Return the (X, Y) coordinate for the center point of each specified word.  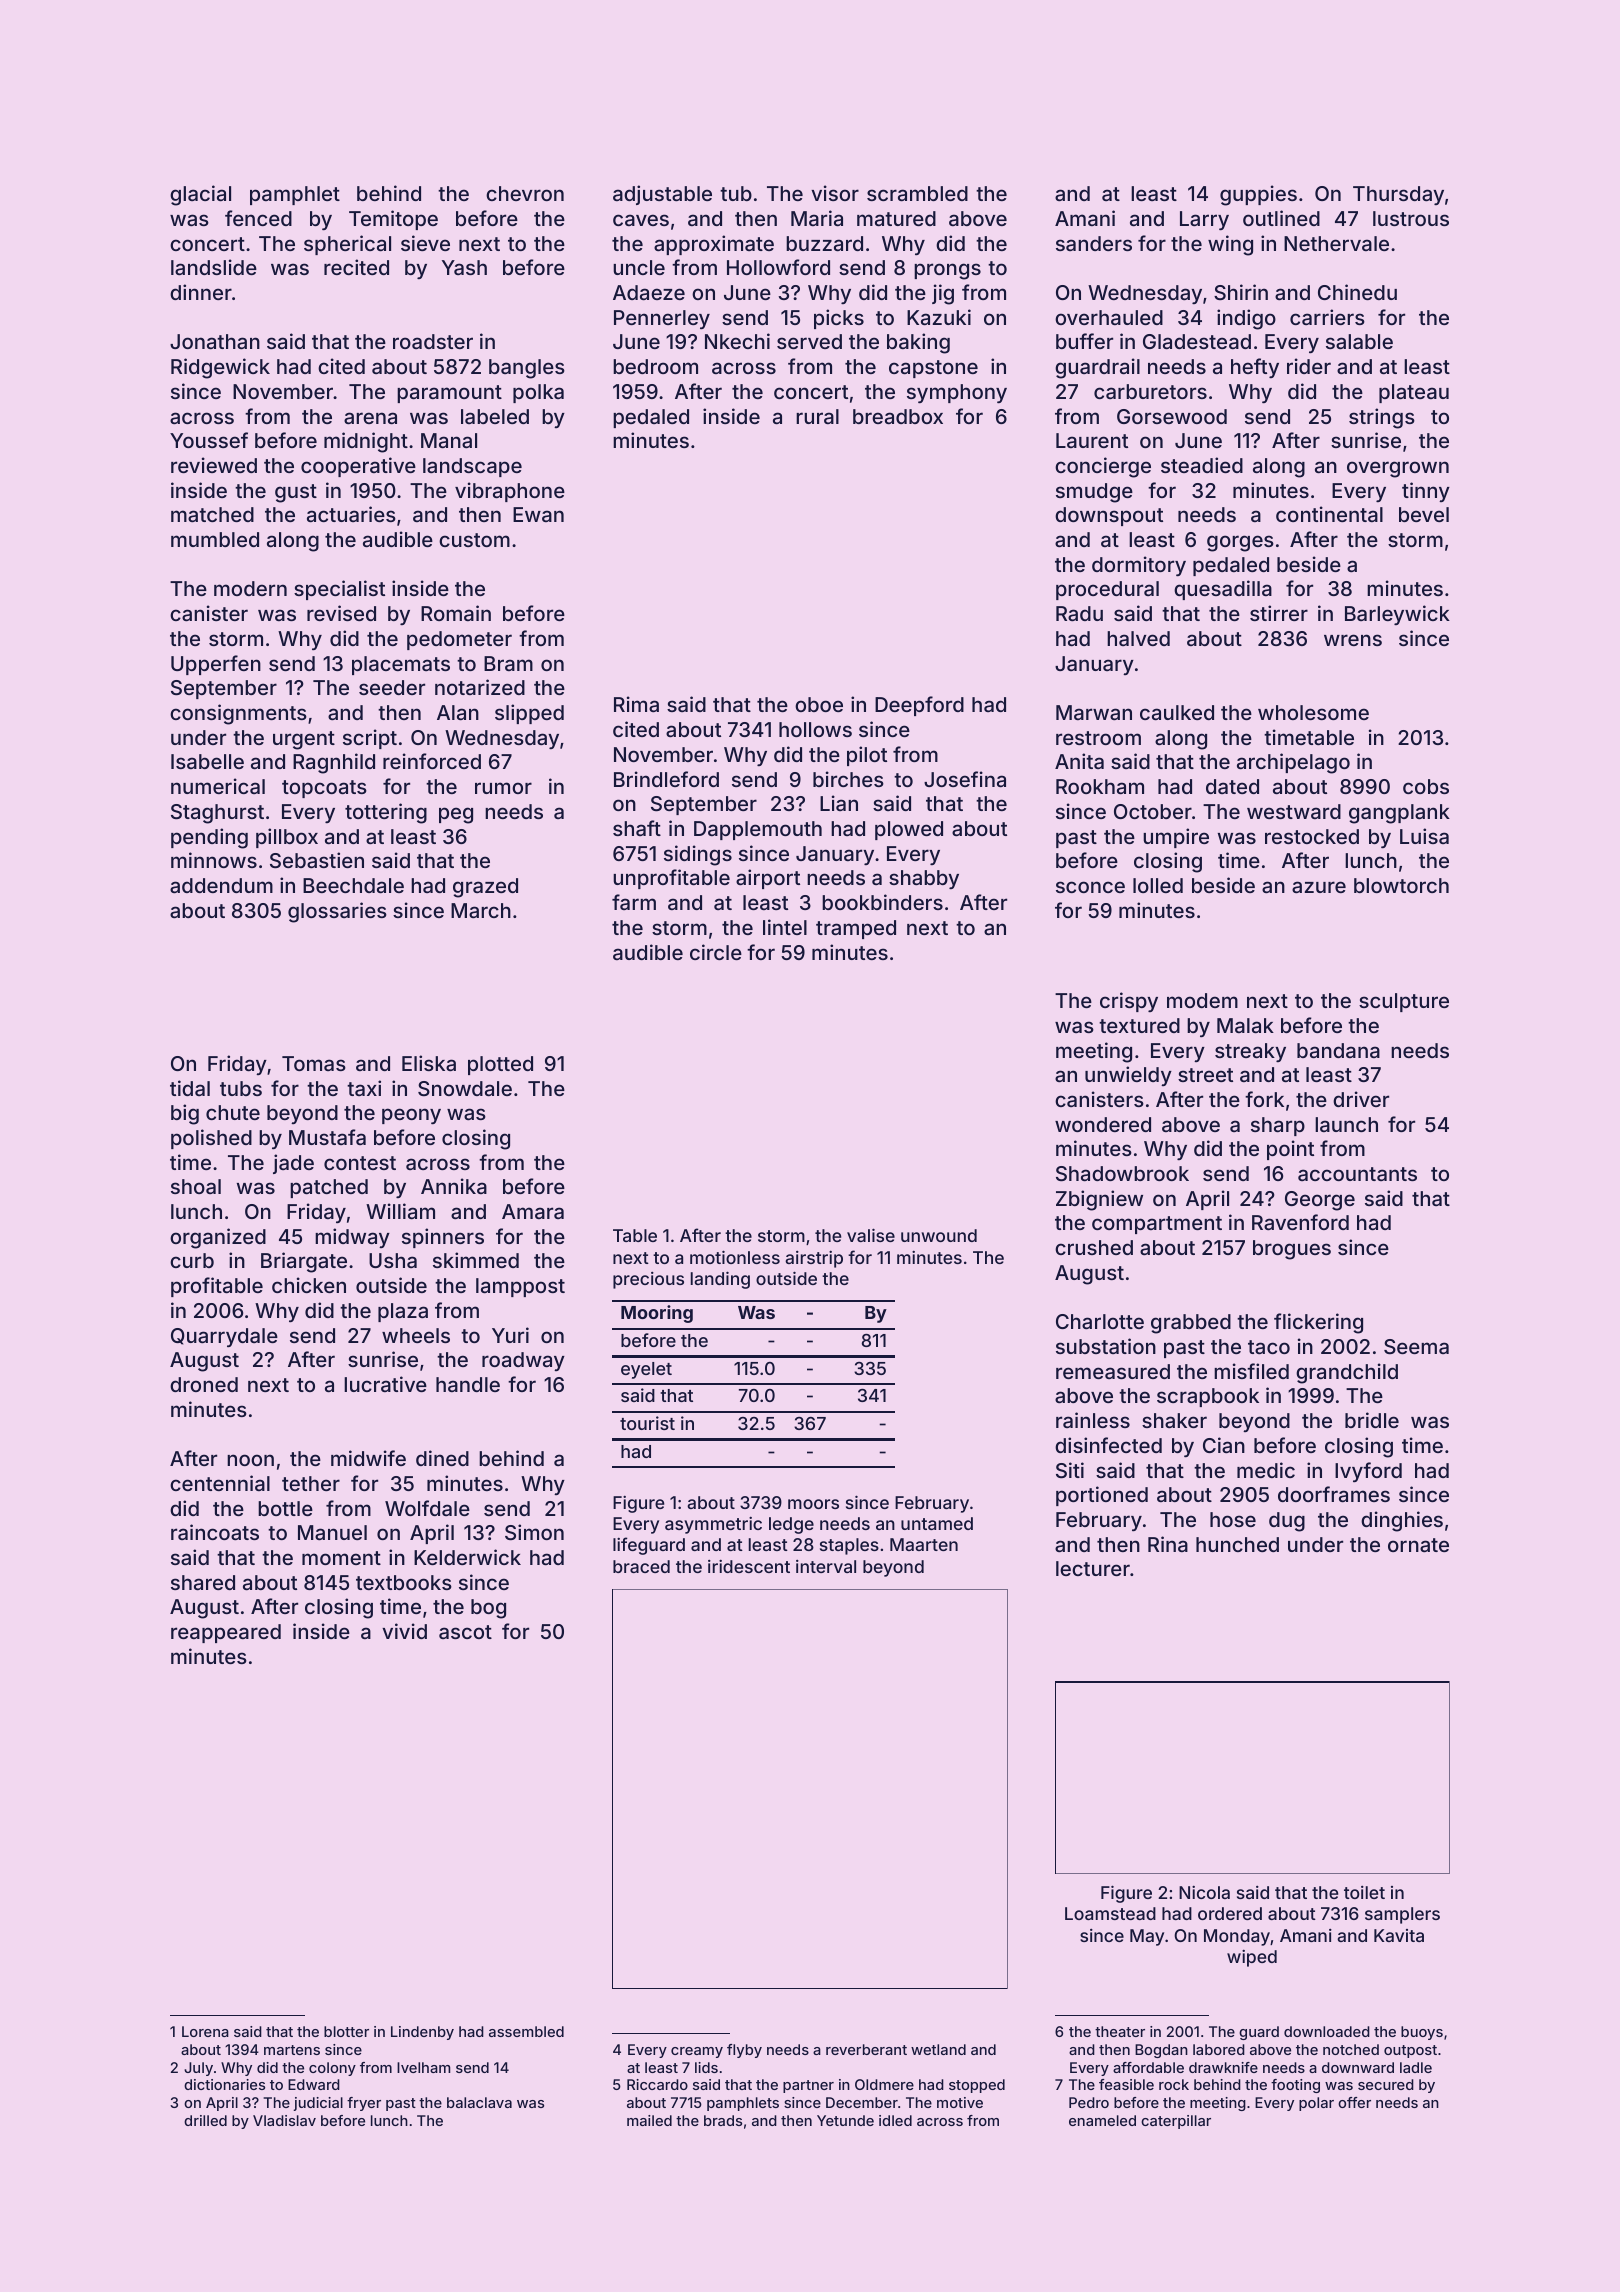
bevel (1424, 514)
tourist (647, 1423)
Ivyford (1368, 1472)
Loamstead (1110, 1913)
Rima (636, 704)
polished (211, 1139)
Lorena (205, 2031)
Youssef (209, 440)
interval (826, 1566)
